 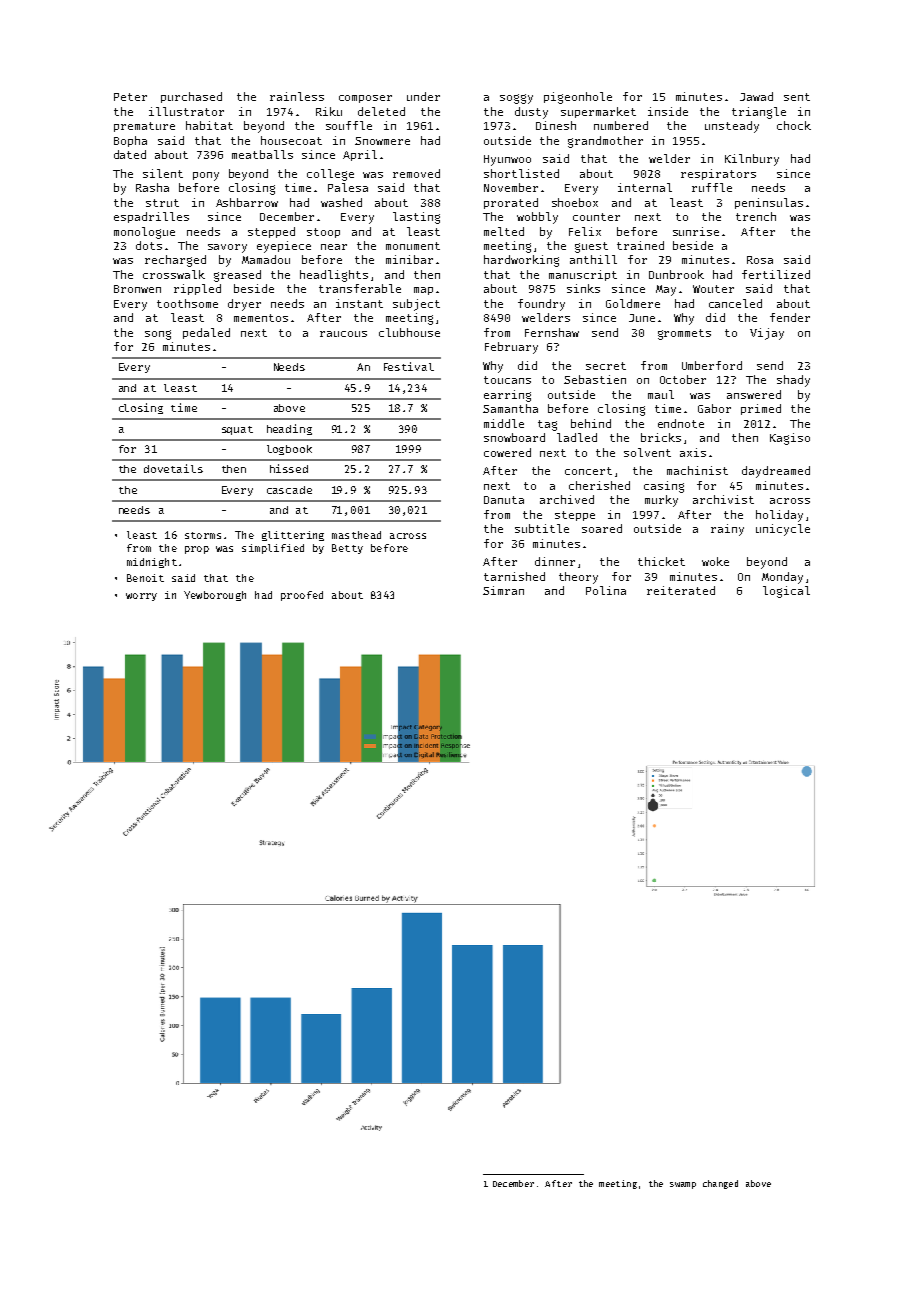 What do you see at coordinates (141, 597) in the image?
I see `worry` at bounding box center [141, 597].
